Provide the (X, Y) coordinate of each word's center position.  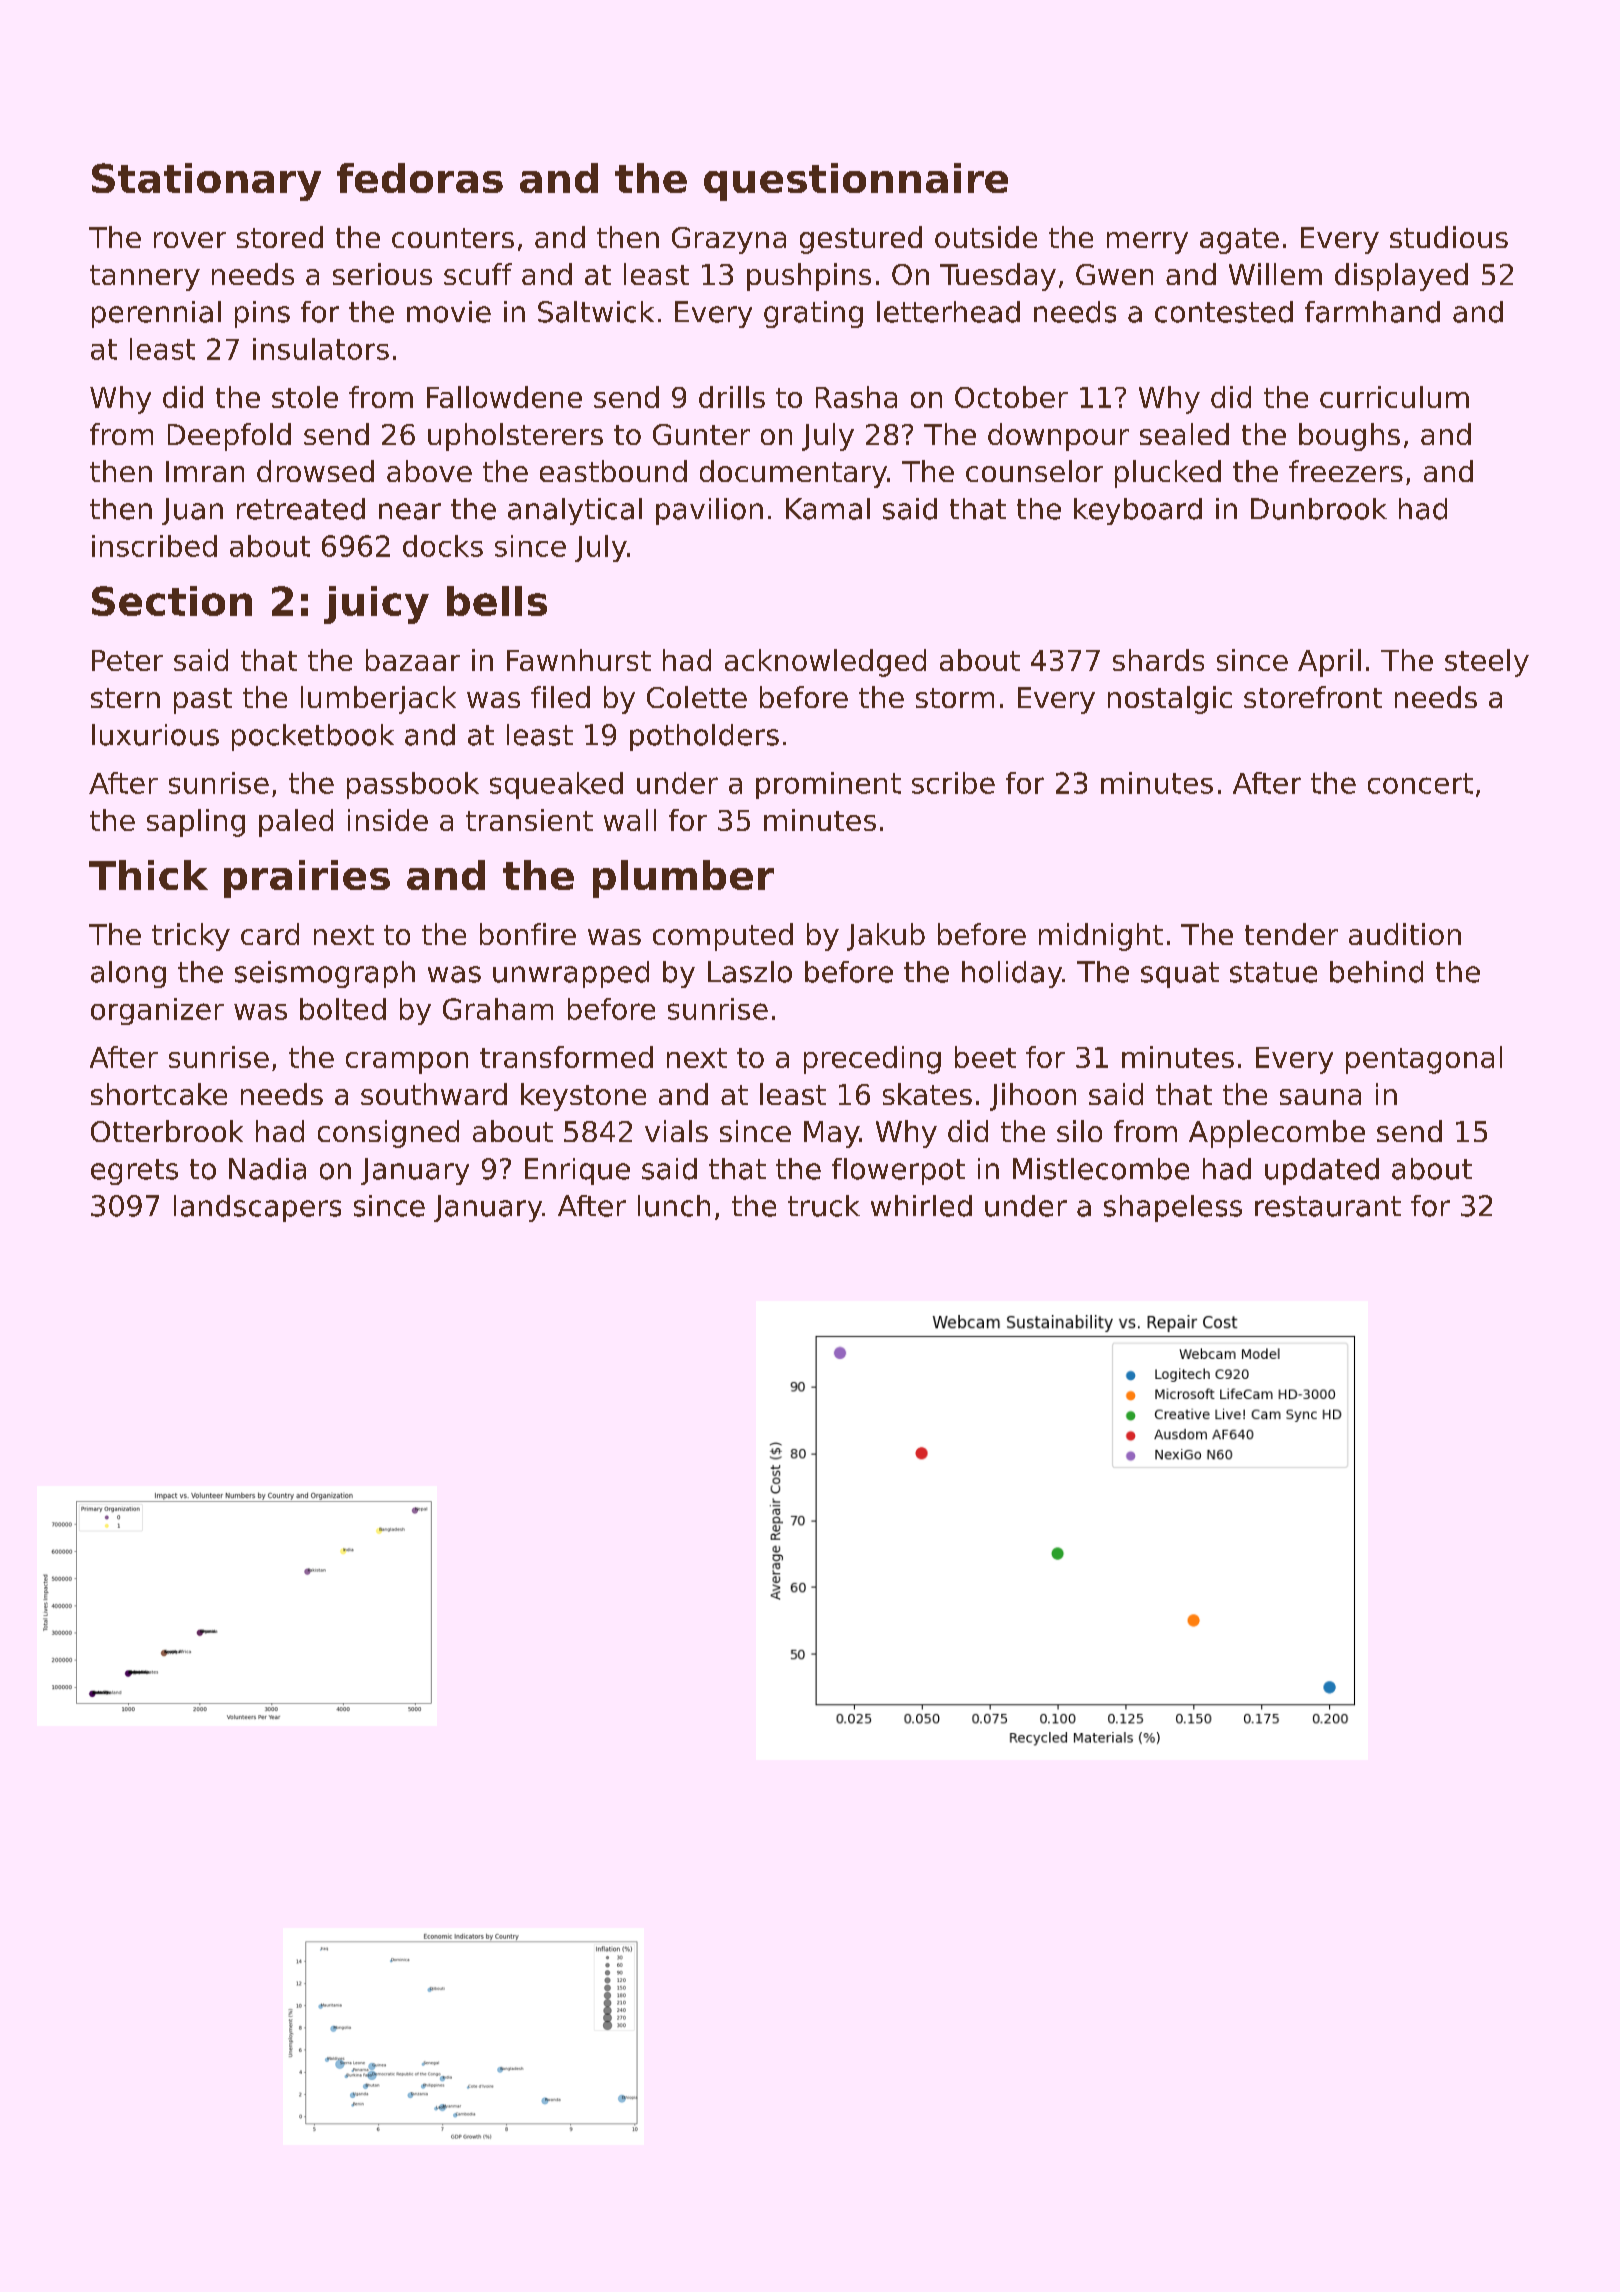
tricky (191, 937)
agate (1239, 241)
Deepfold (229, 437)
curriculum (1394, 397)
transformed (566, 1057)
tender (1291, 934)
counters (453, 238)
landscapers (257, 1208)
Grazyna (729, 240)
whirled (921, 1206)
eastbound (613, 471)
